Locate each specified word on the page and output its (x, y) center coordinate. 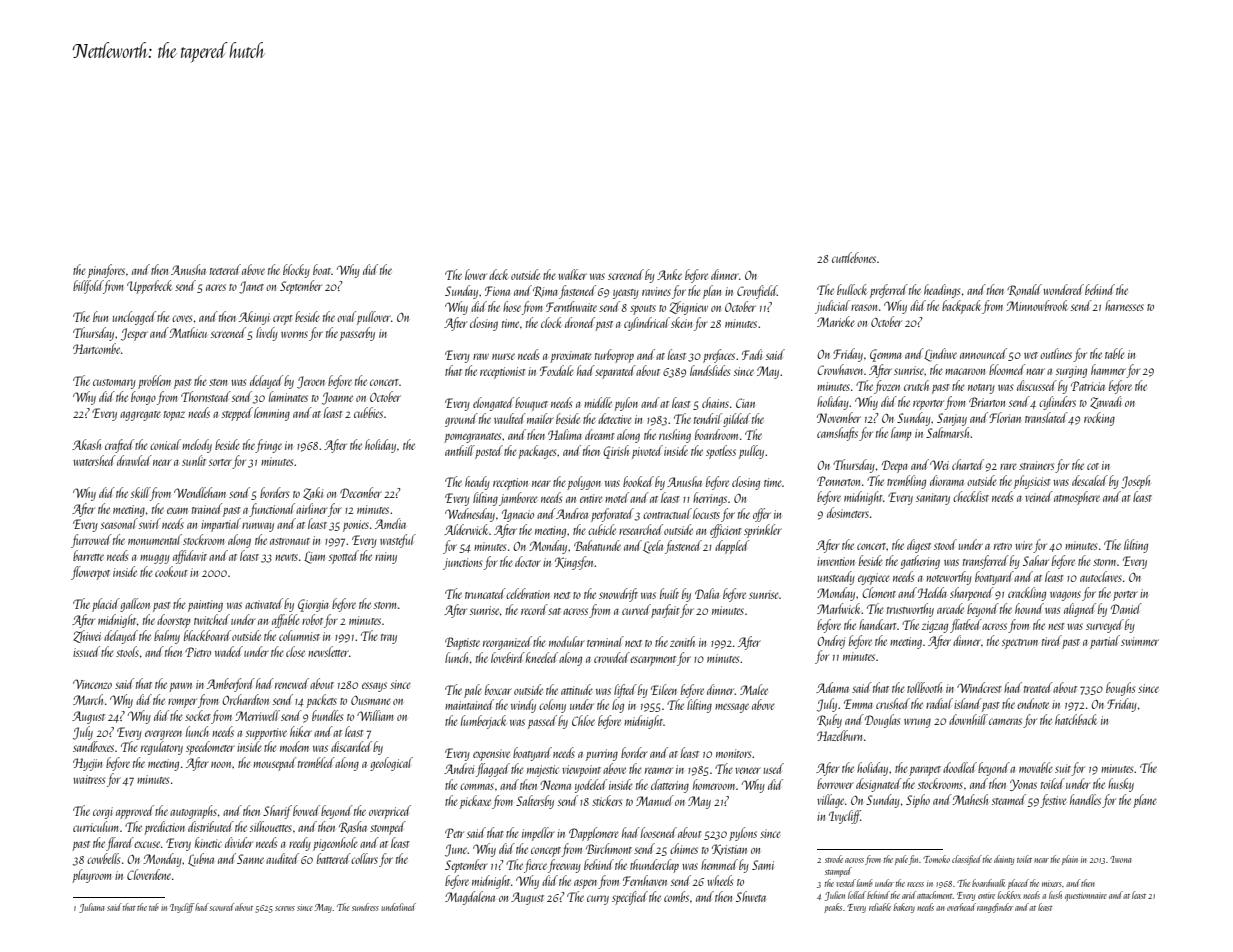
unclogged (134, 318)
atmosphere (1077, 498)
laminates (288, 396)
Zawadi (1106, 402)
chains (715, 402)
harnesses (1124, 305)
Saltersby (535, 802)
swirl (150, 523)
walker (572, 274)
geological (391, 764)
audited (282, 858)
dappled (732, 547)
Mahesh (970, 799)
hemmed (719, 864)
